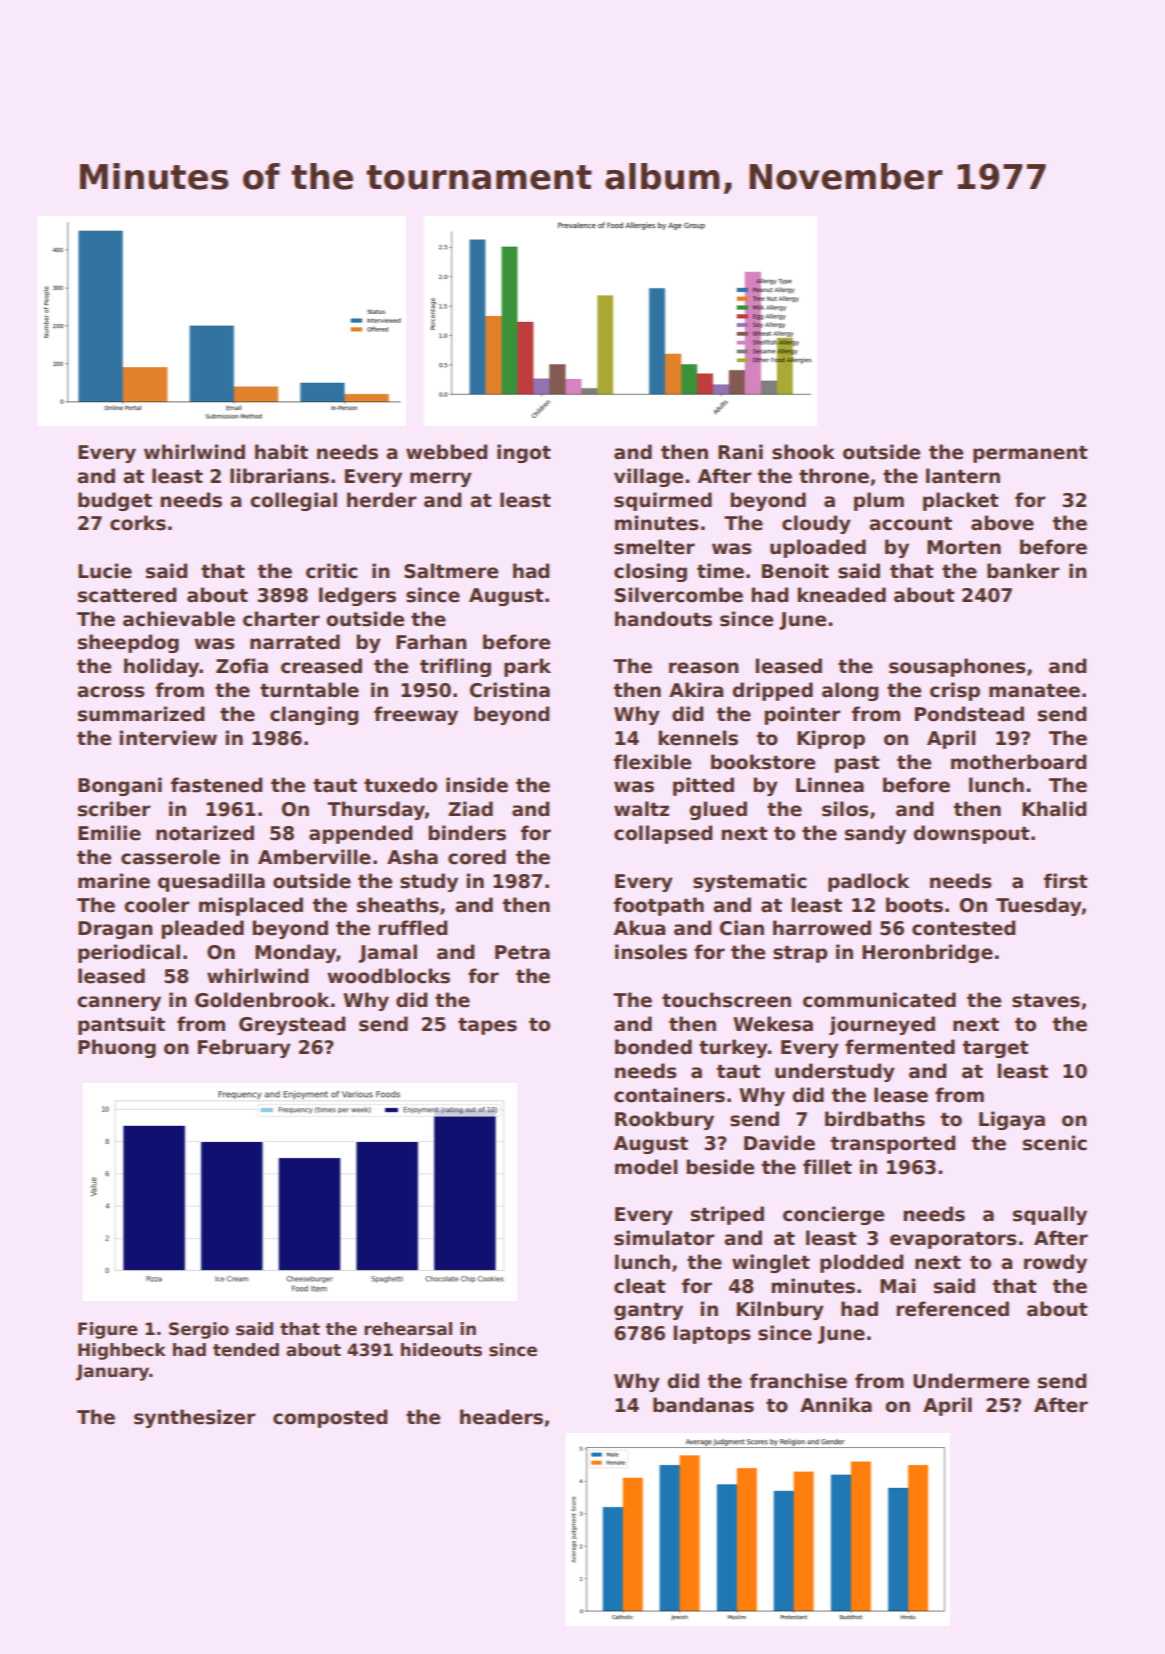  What do you see at coordinates (726, 1000) in the page?
I see `touchscreen` at bounding box center [726, 1000].
